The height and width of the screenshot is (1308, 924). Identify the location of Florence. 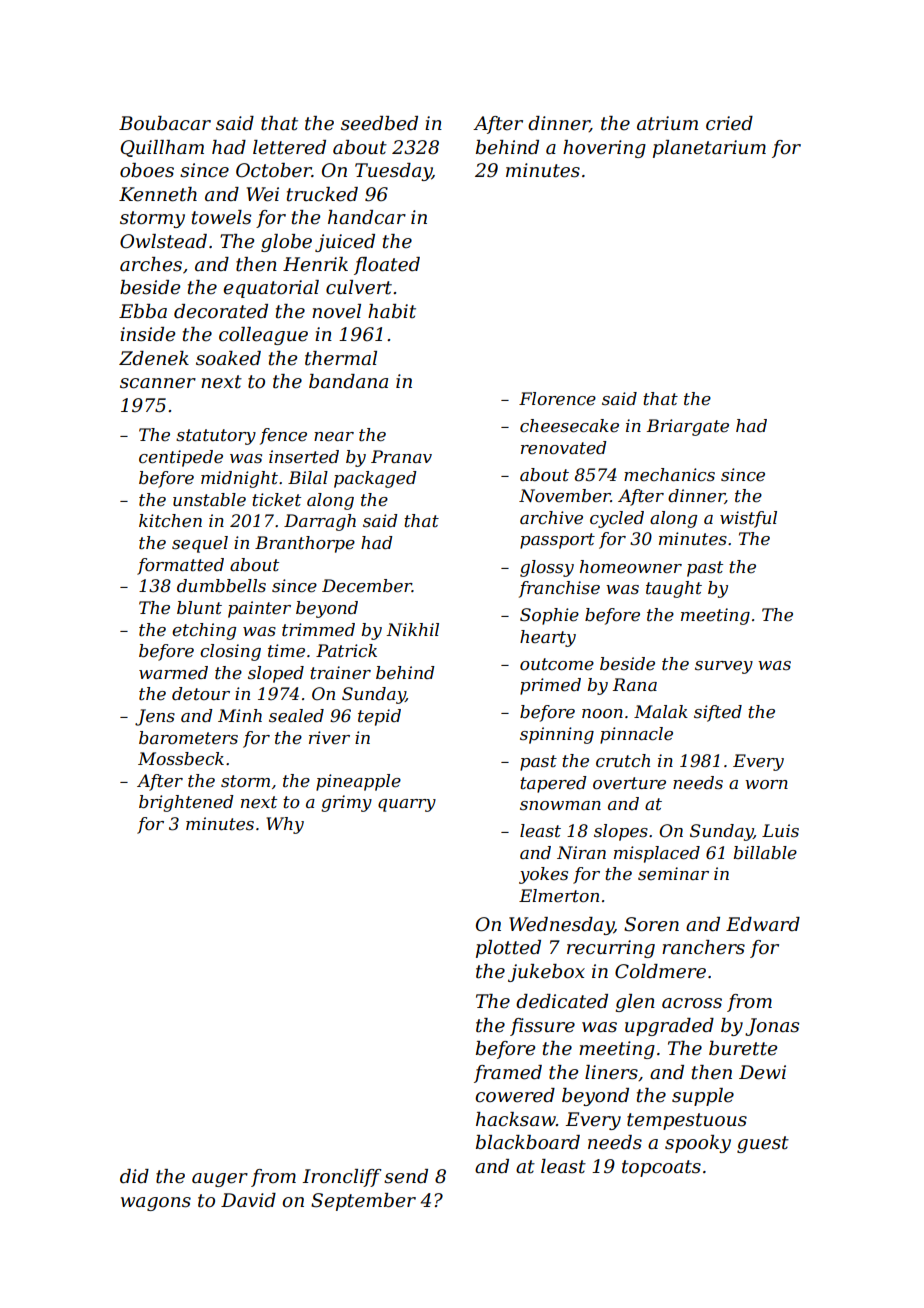
(557, 399).
